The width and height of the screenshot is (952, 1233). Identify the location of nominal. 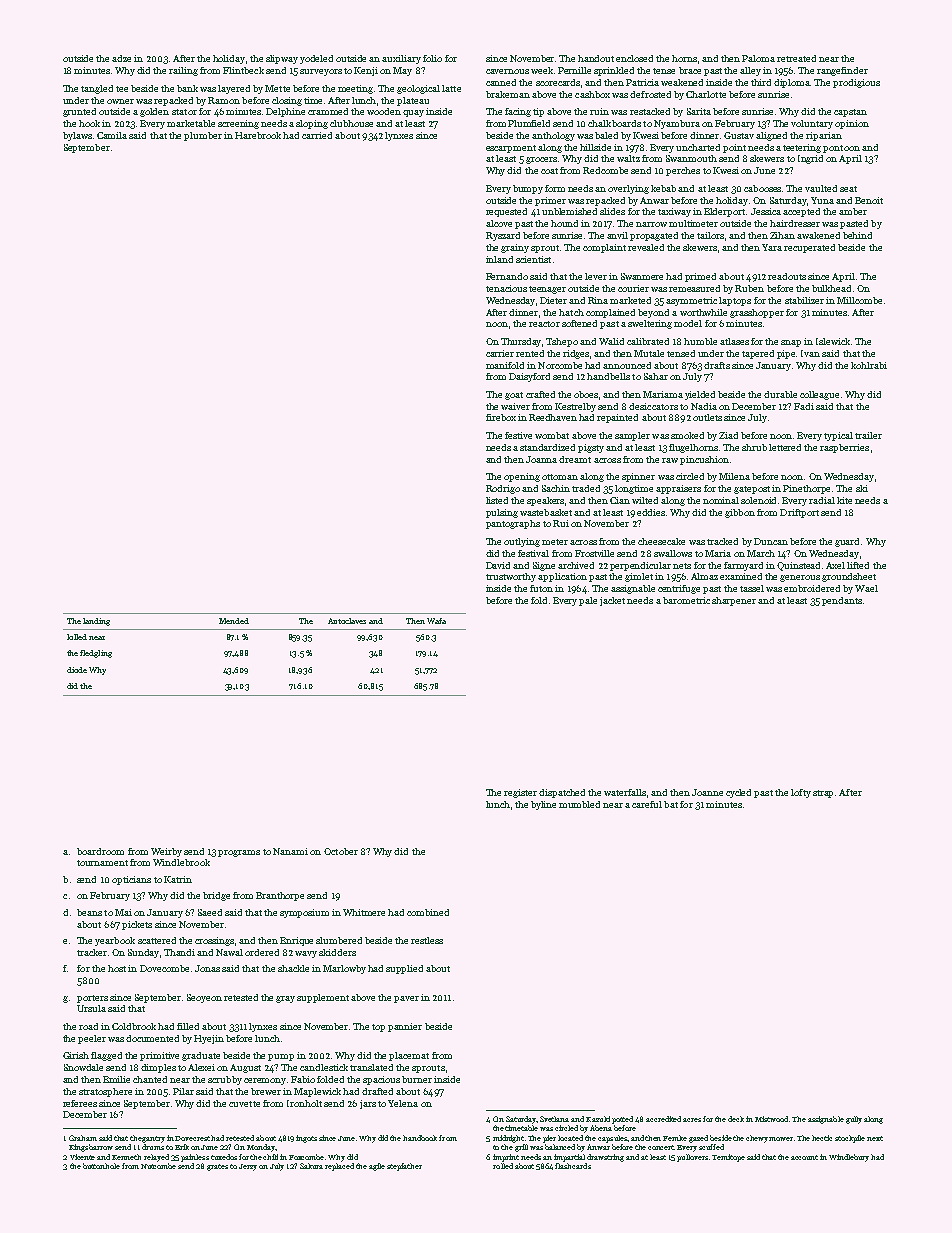
(721, 500).
